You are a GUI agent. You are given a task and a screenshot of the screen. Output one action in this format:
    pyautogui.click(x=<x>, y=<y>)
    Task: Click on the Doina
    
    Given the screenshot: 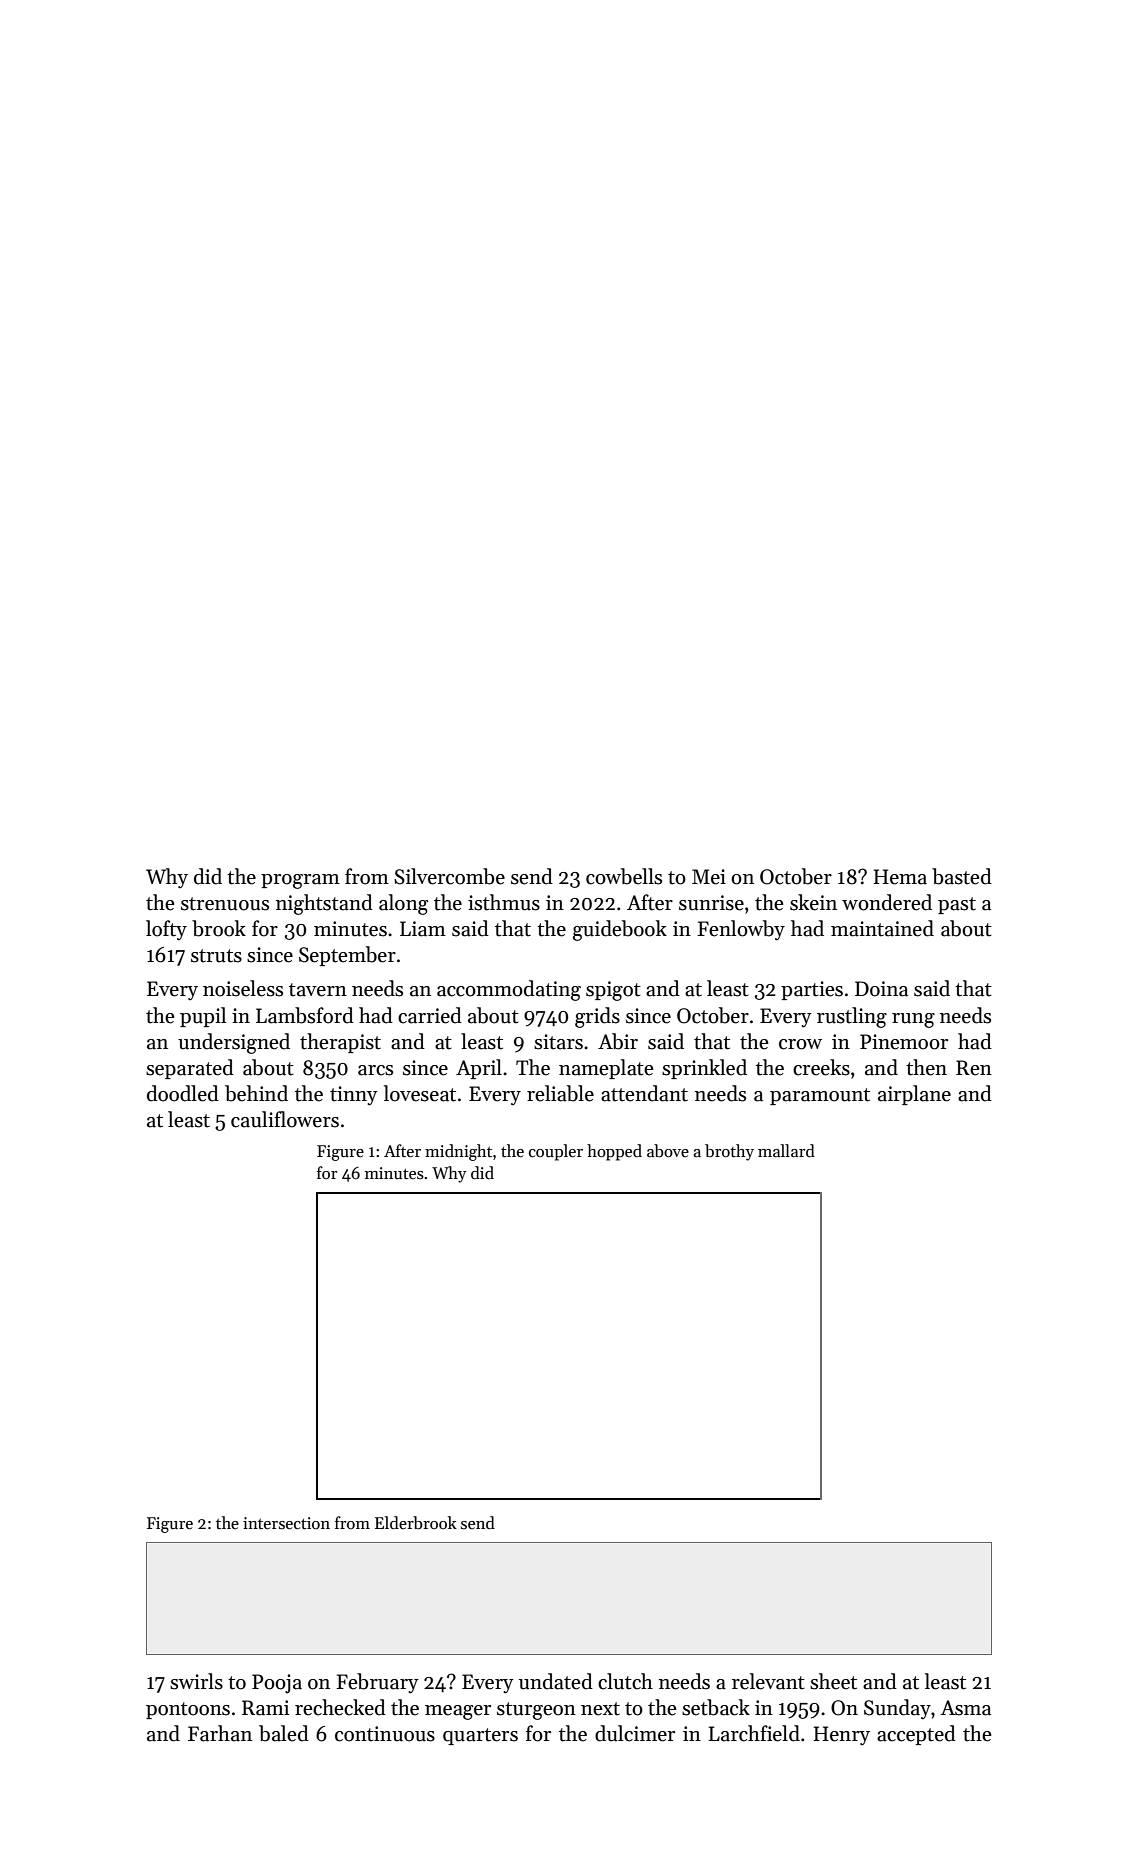 What is the action you would take?
    pyautogui.click(x=881, y=989)
